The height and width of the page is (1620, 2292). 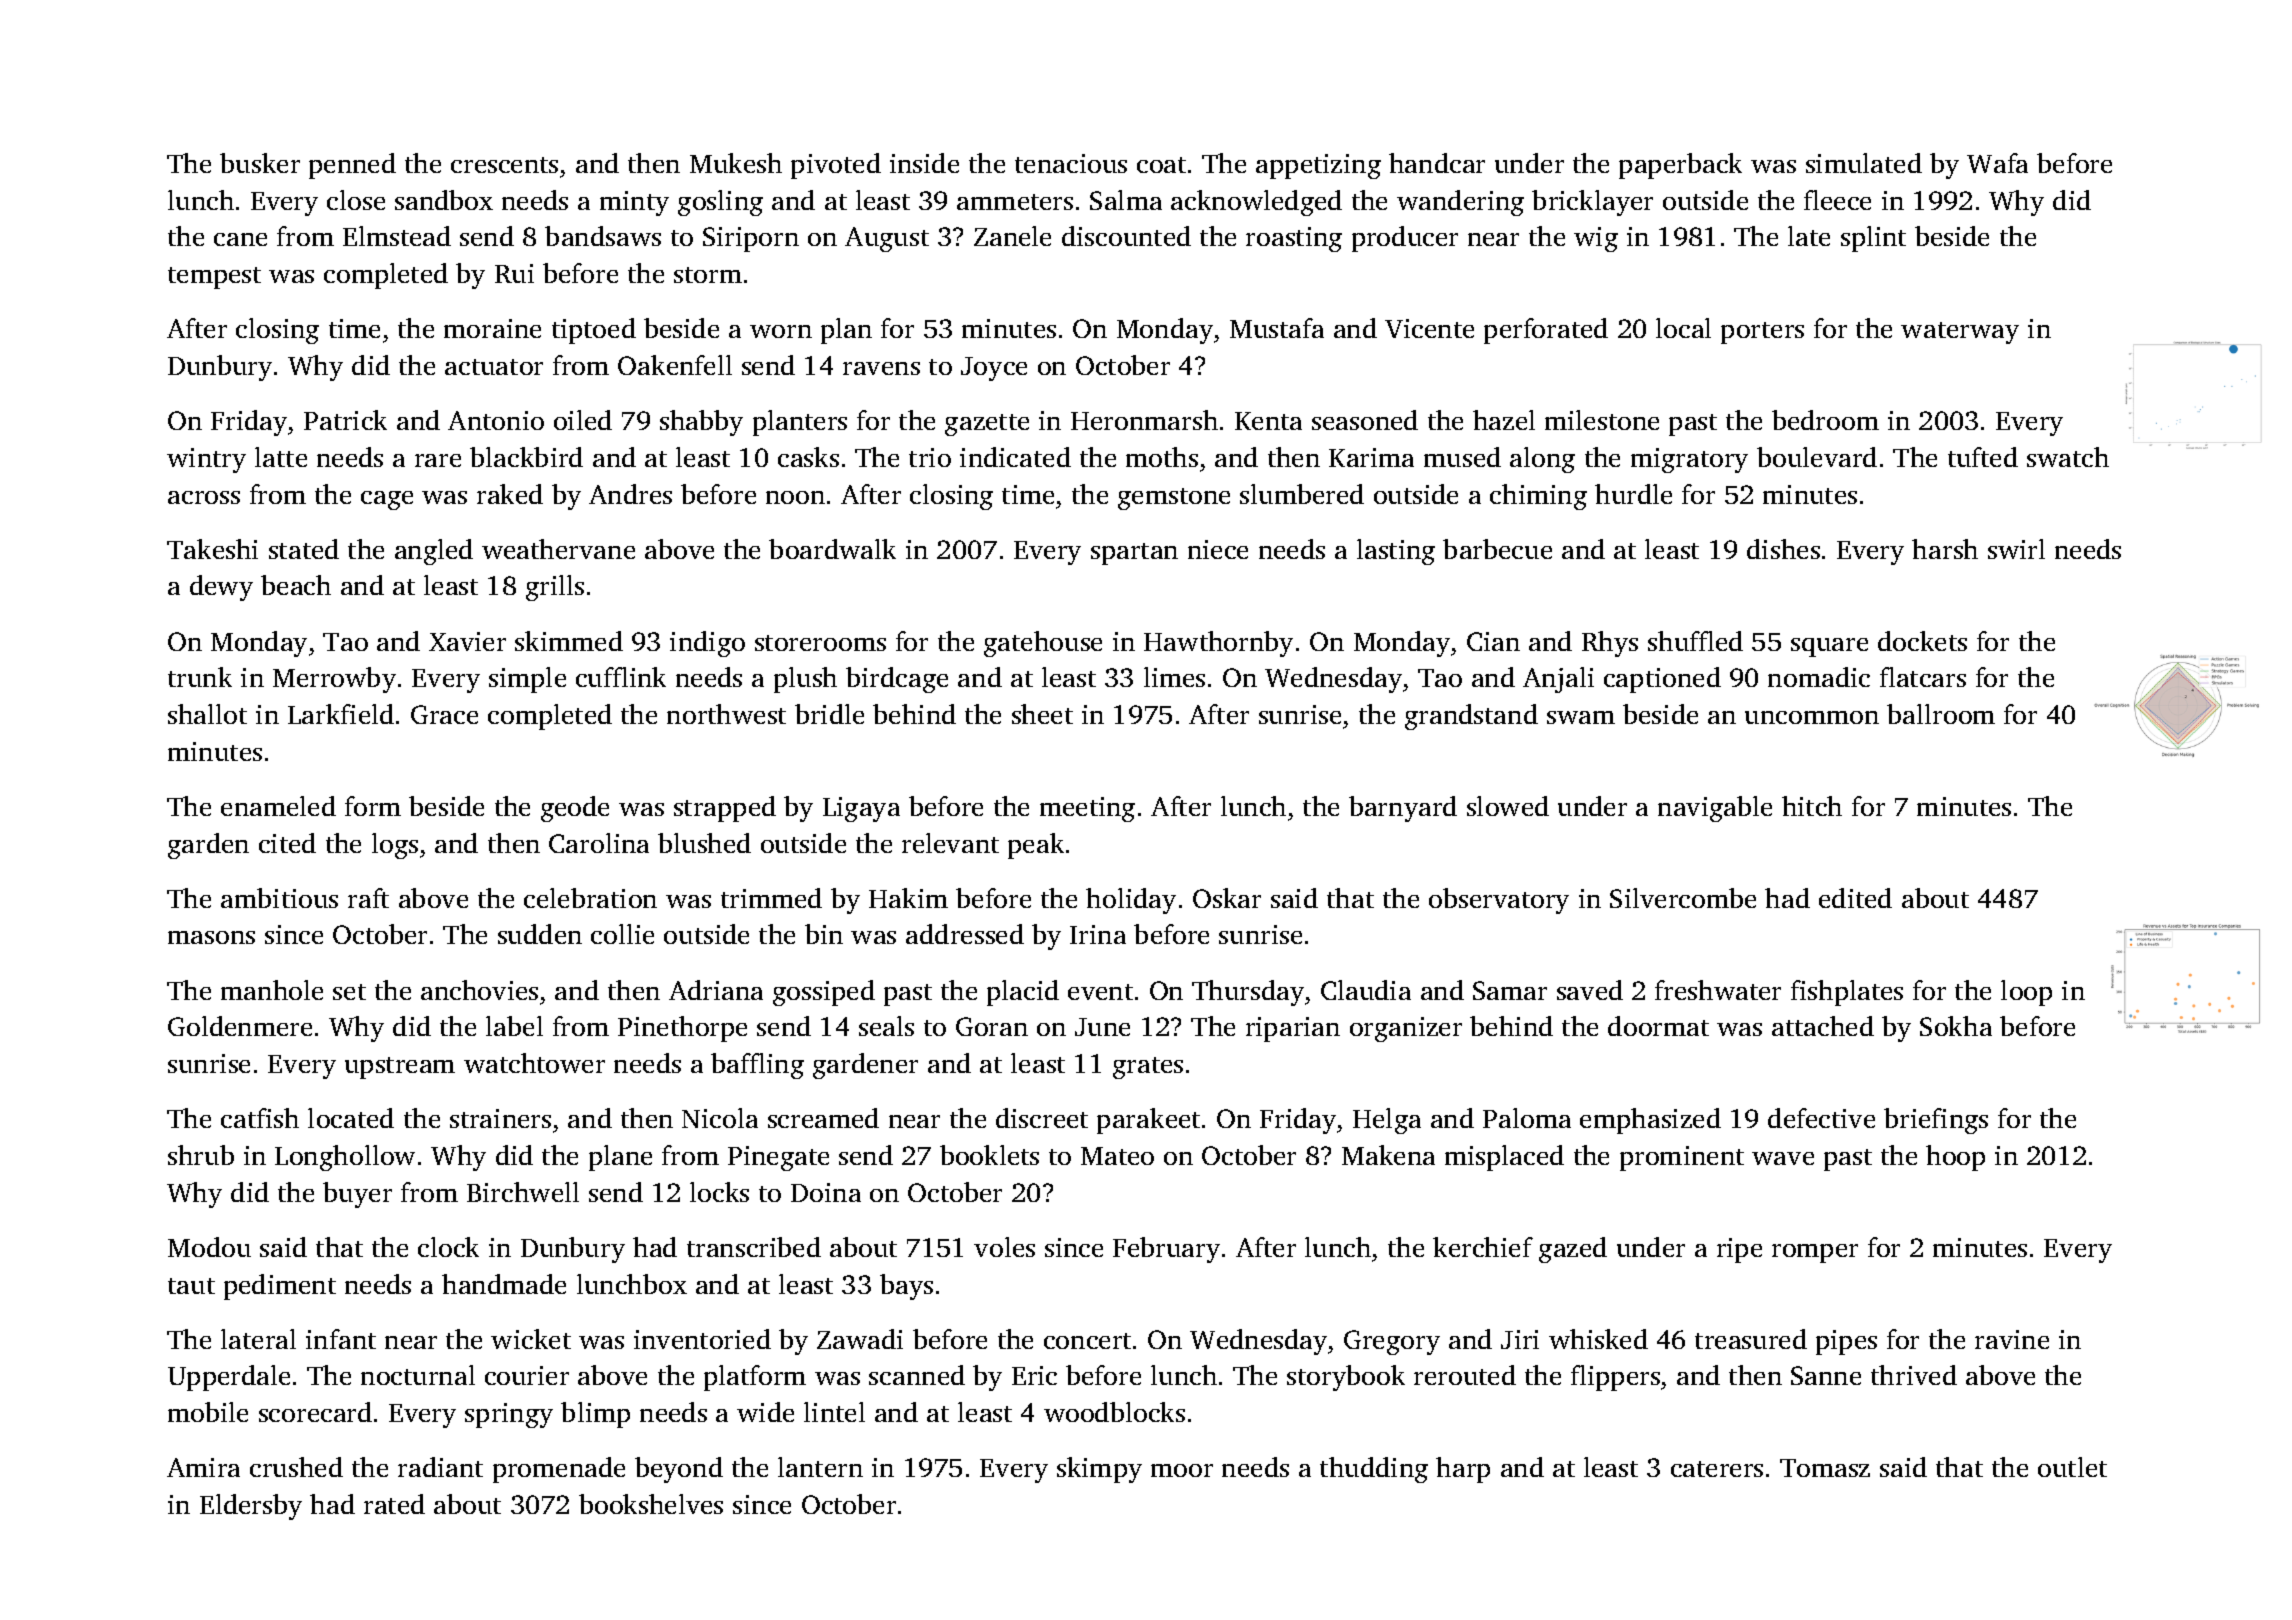 What do you see at coordinates (500, 1118) in the page?
I see `strainers` at bounding box center [500, 1118].
